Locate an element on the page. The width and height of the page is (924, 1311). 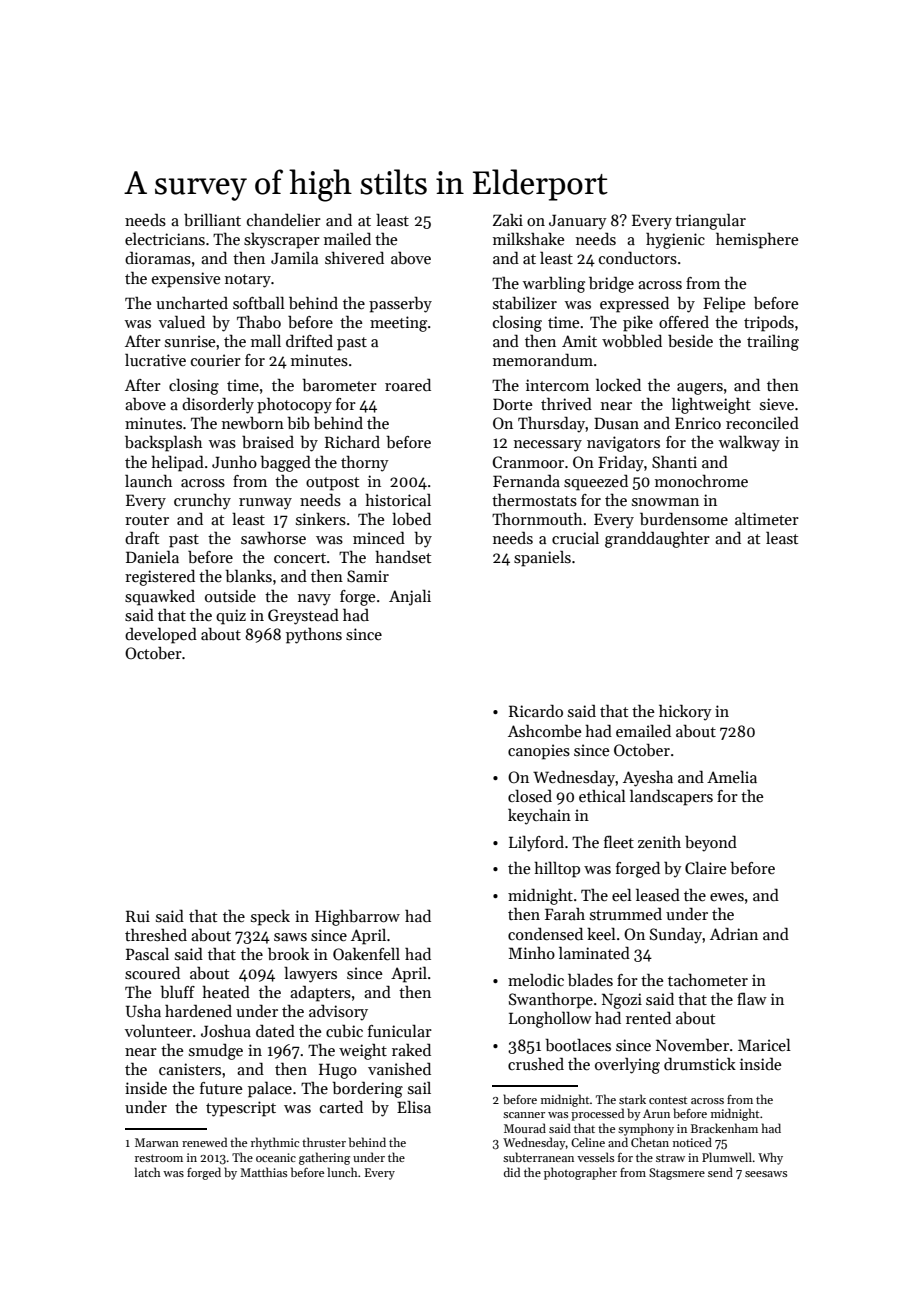
Felipe is located at coordinates (724, 305).
